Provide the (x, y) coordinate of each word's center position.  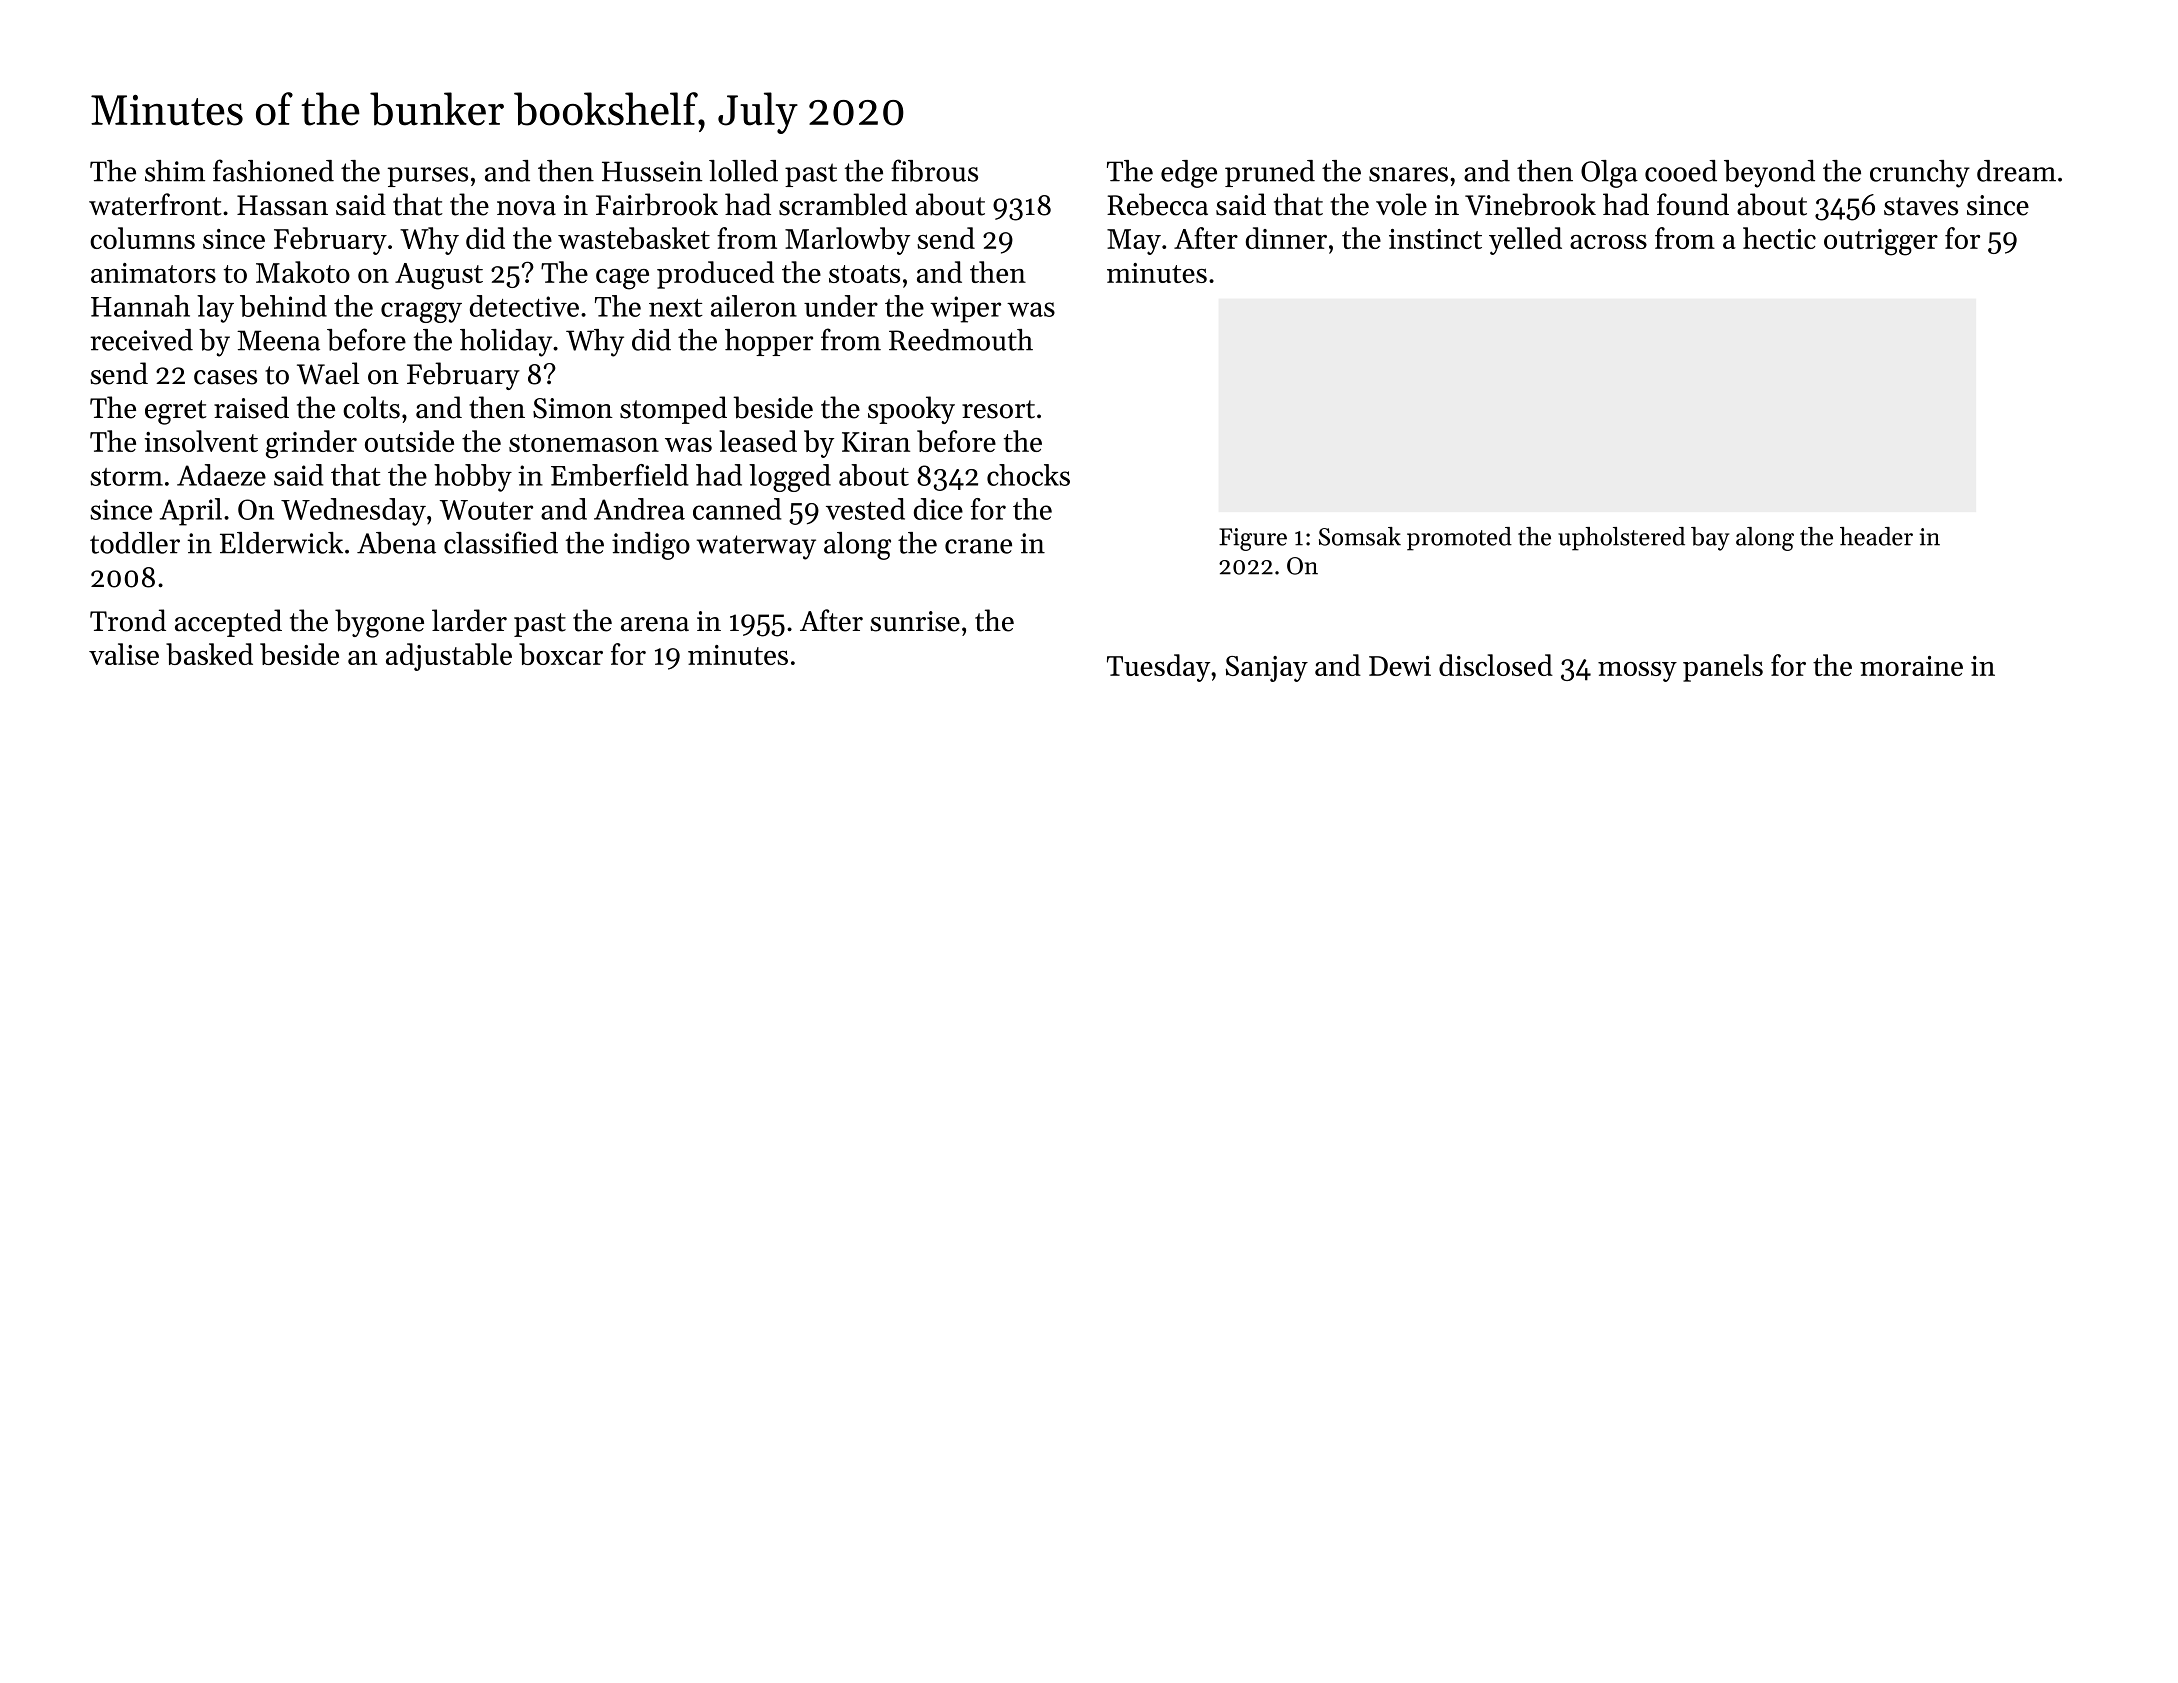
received (141, 340)
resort (998, 409)
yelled (1525, 241)
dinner (1286, 238)
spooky (911, 410)
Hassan (282, 205)
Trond (128, 620)
